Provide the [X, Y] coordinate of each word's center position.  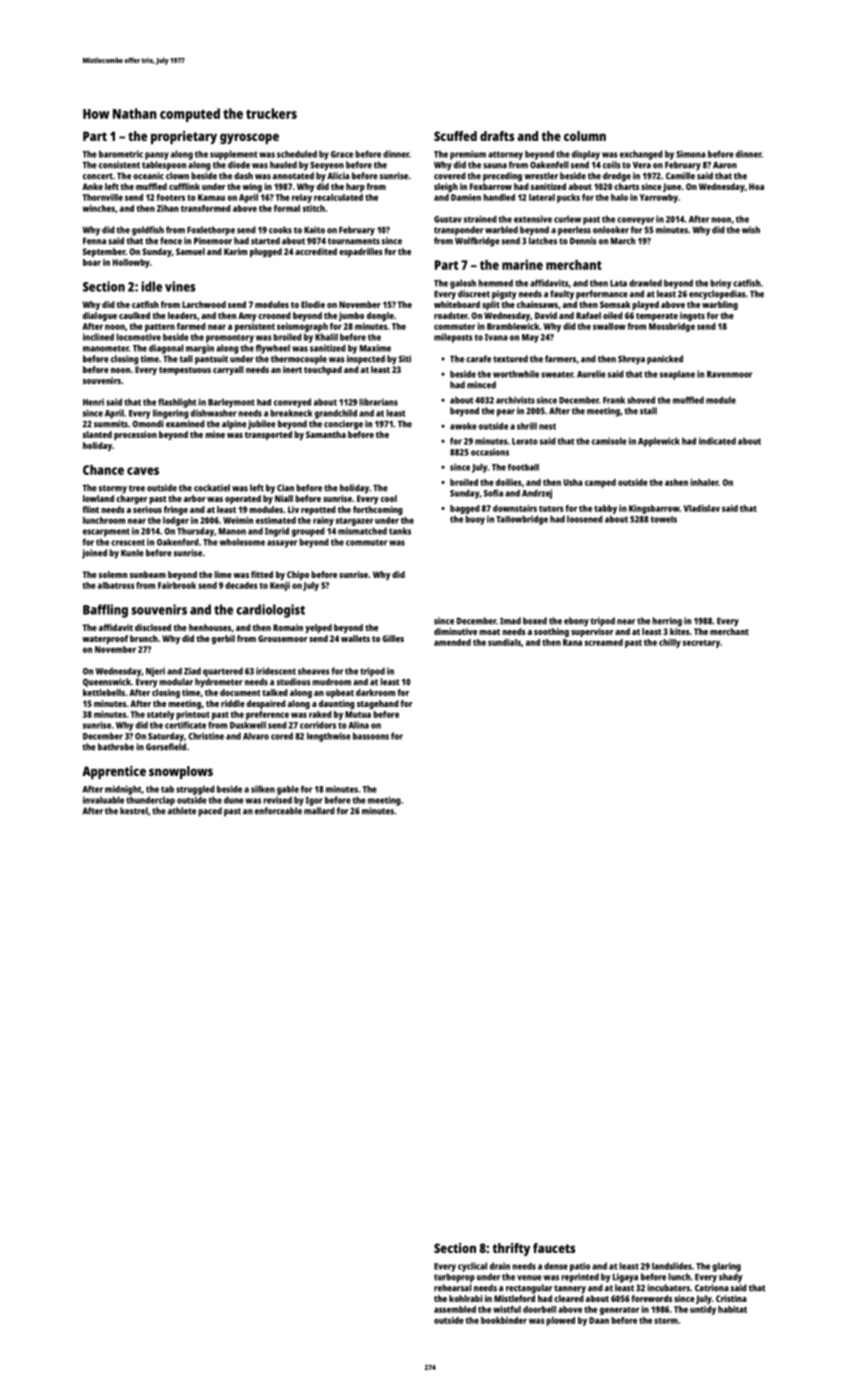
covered [450, 176]
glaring [726, 1267]
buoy [475, 520]
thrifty [511, 1249]
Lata [618, 283]
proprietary [184, 137]
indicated [717, 441]
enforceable [278, 811]
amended [452, 642]
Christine [206, 736]
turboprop [454, 1278]
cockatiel [212, 488]
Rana [572, 642]
